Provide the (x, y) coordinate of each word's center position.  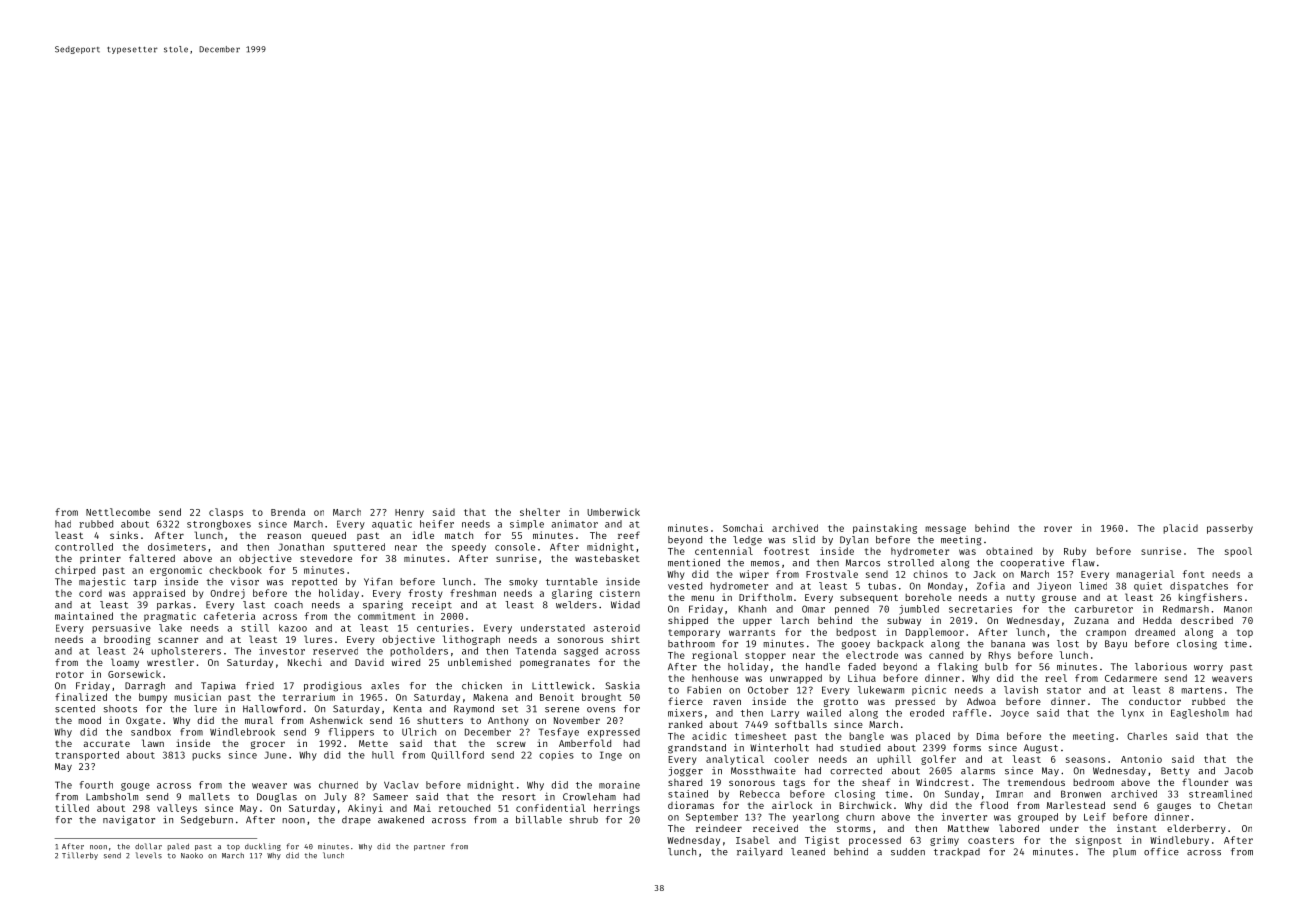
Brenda (288, 512)
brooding (127, 640)
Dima (988, 736)
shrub (584, 820)
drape (356, 820)
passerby (1230, 529)
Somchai (743, 528)
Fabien (704, 690)
